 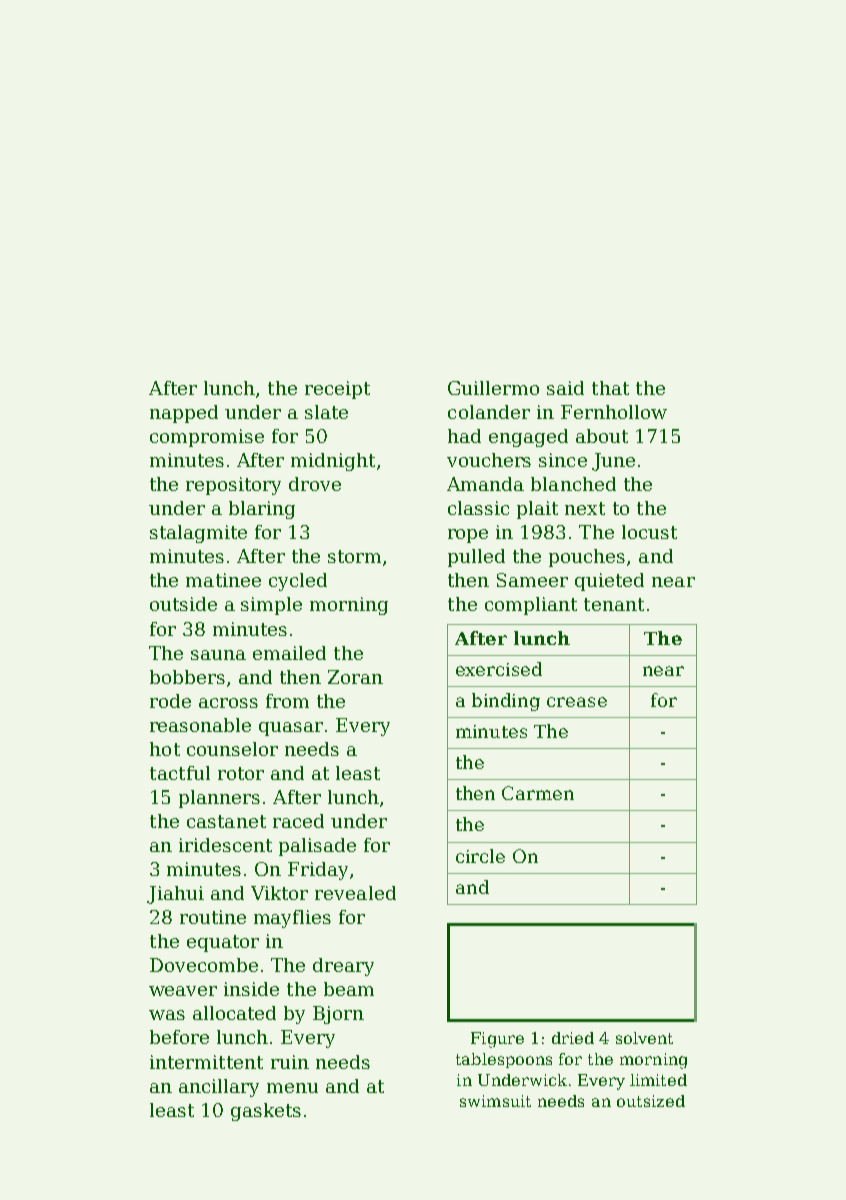 What do you see at coordinates (179, 1037) in the page?
I see `before` at bounding box center [179, 1037].
